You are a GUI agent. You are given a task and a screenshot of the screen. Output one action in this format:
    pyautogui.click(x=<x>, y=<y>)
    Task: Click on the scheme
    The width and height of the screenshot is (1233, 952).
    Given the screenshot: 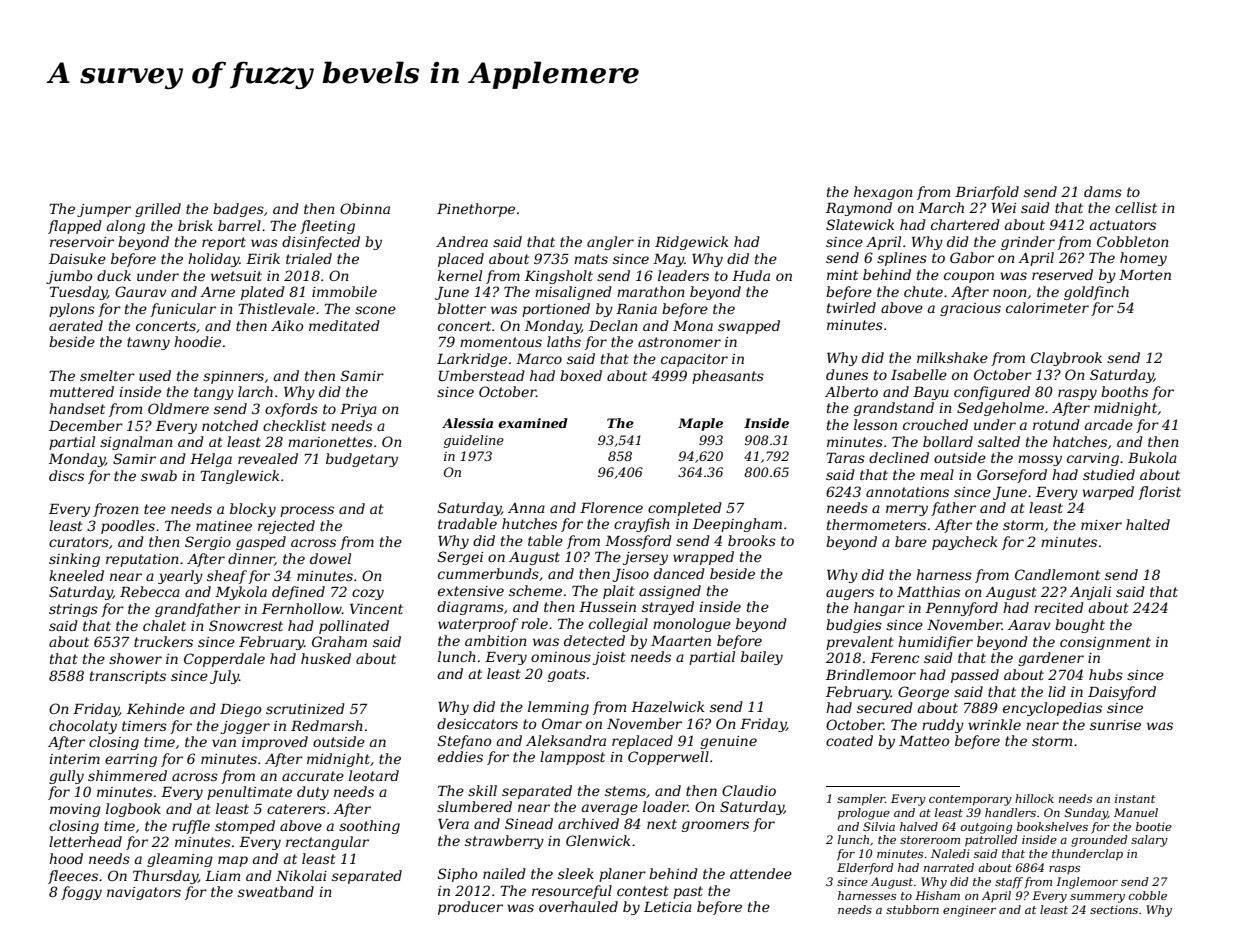 What is the action you would take?
    pyautogui.click(x=535, y=590)
